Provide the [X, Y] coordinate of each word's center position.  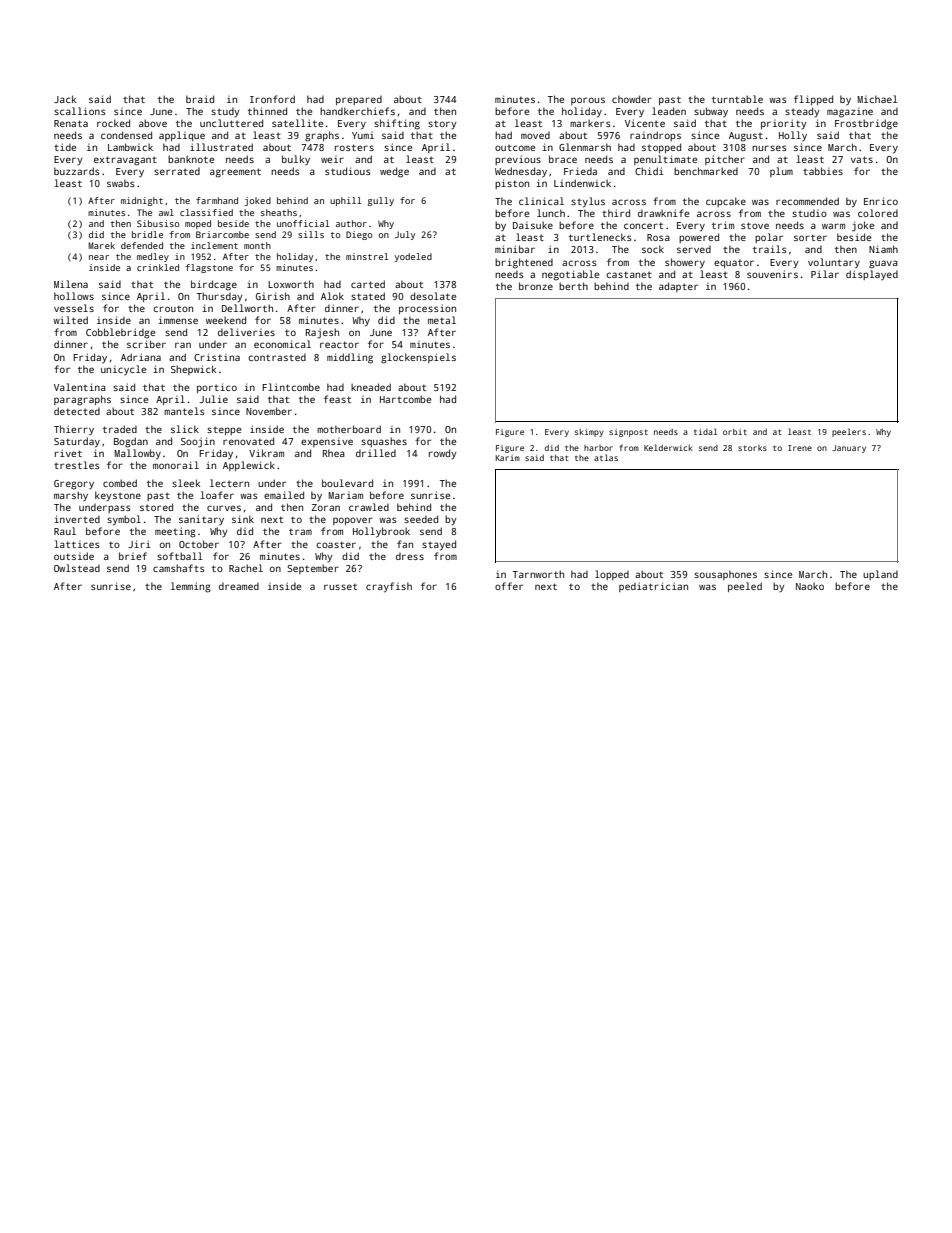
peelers [849, 432]
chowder [632, 99]
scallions [80, 111]
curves [224, 508]
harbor [598, 448]
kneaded [371, 387]
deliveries [246, 332]
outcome [515, 148]
